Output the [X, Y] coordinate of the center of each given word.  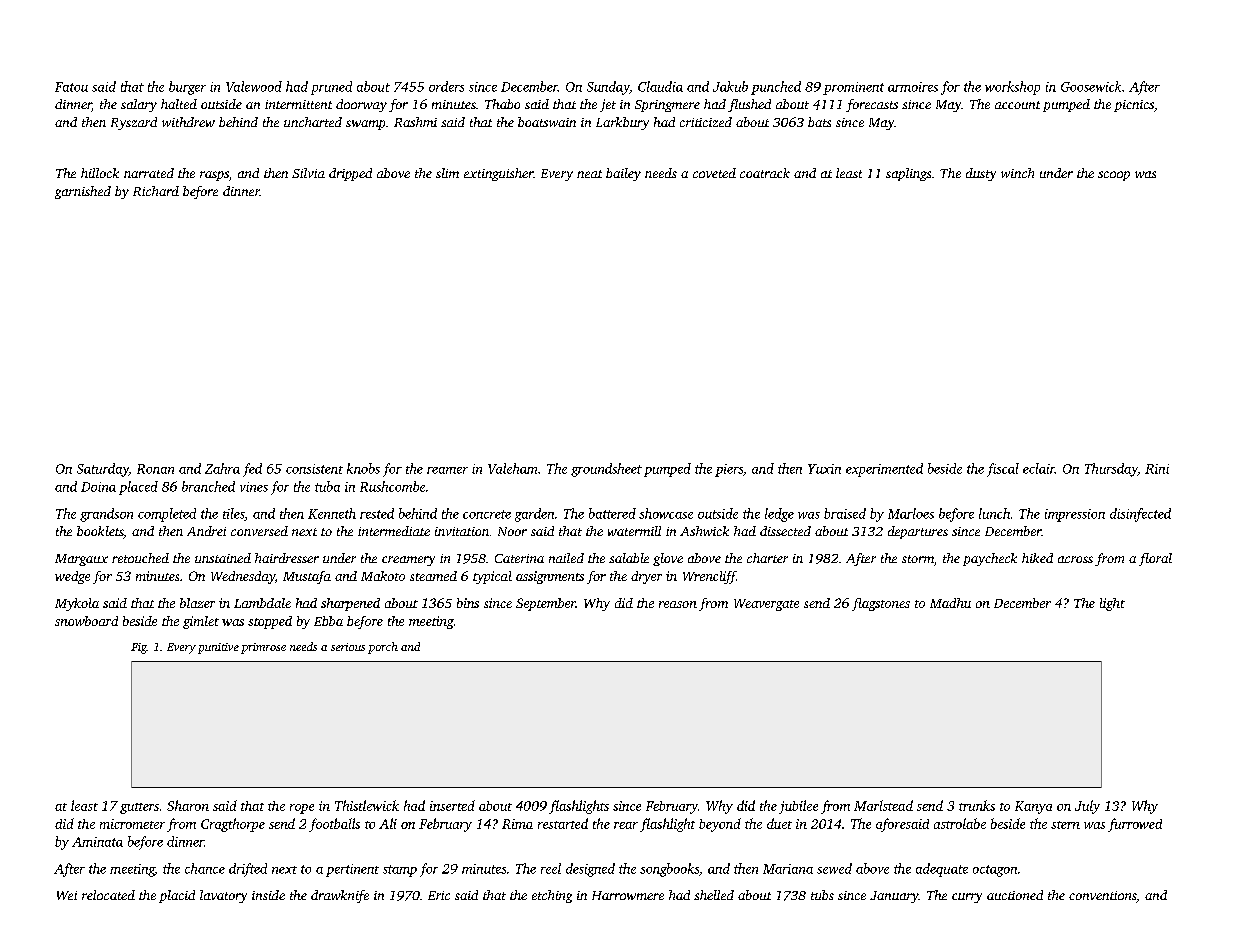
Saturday [103, 470]
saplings [908, 174]
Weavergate [766, 605]
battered [612, 513]
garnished [83, 192]
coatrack [765, 173]
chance [205, 868]
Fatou [71, 87]
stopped [270, 622]
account [1017, 105]
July [1087, 807]
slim [447, 173]
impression [1075, 515]
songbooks [669, 870]
